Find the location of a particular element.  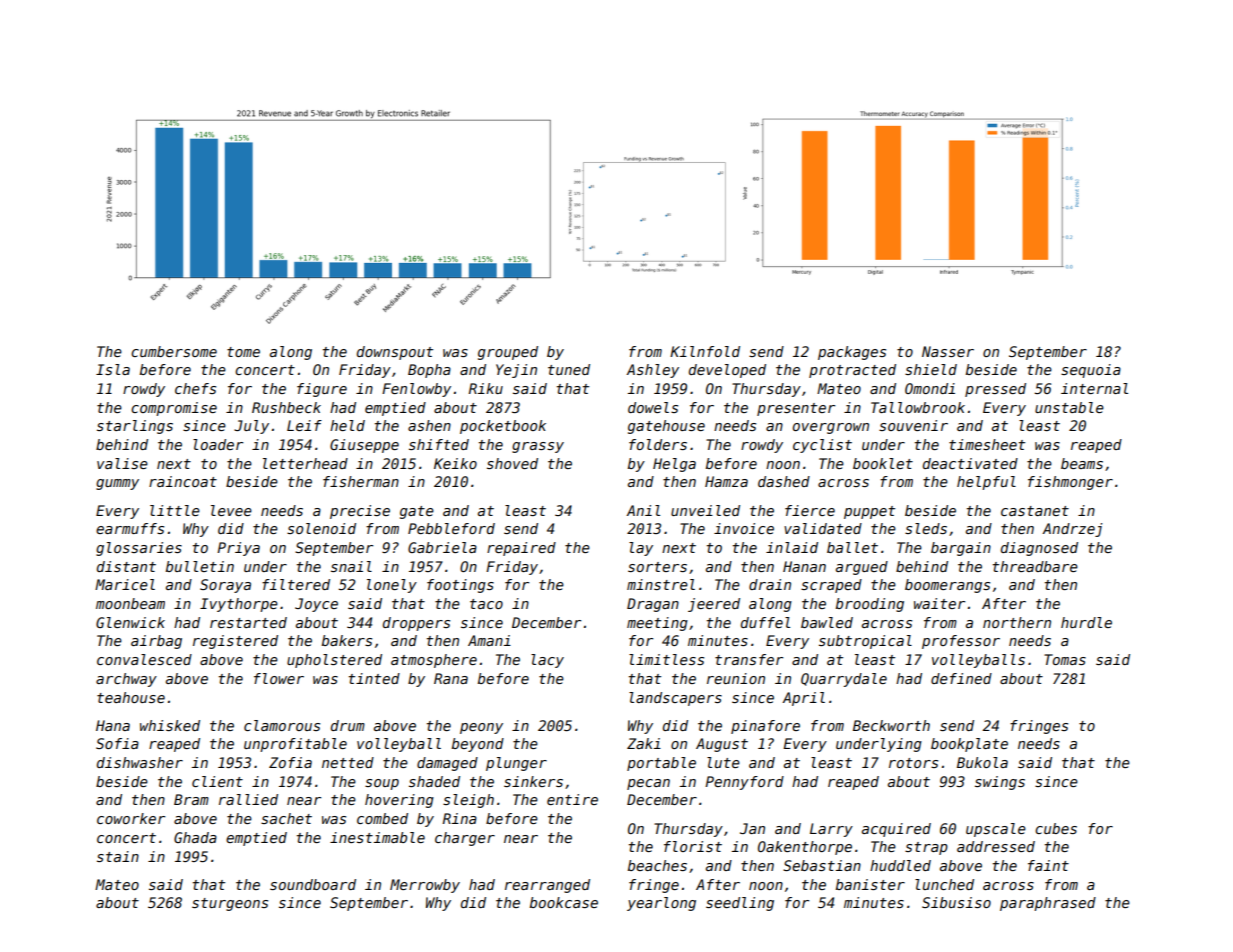

defined is located at coordinates (961, 678).
